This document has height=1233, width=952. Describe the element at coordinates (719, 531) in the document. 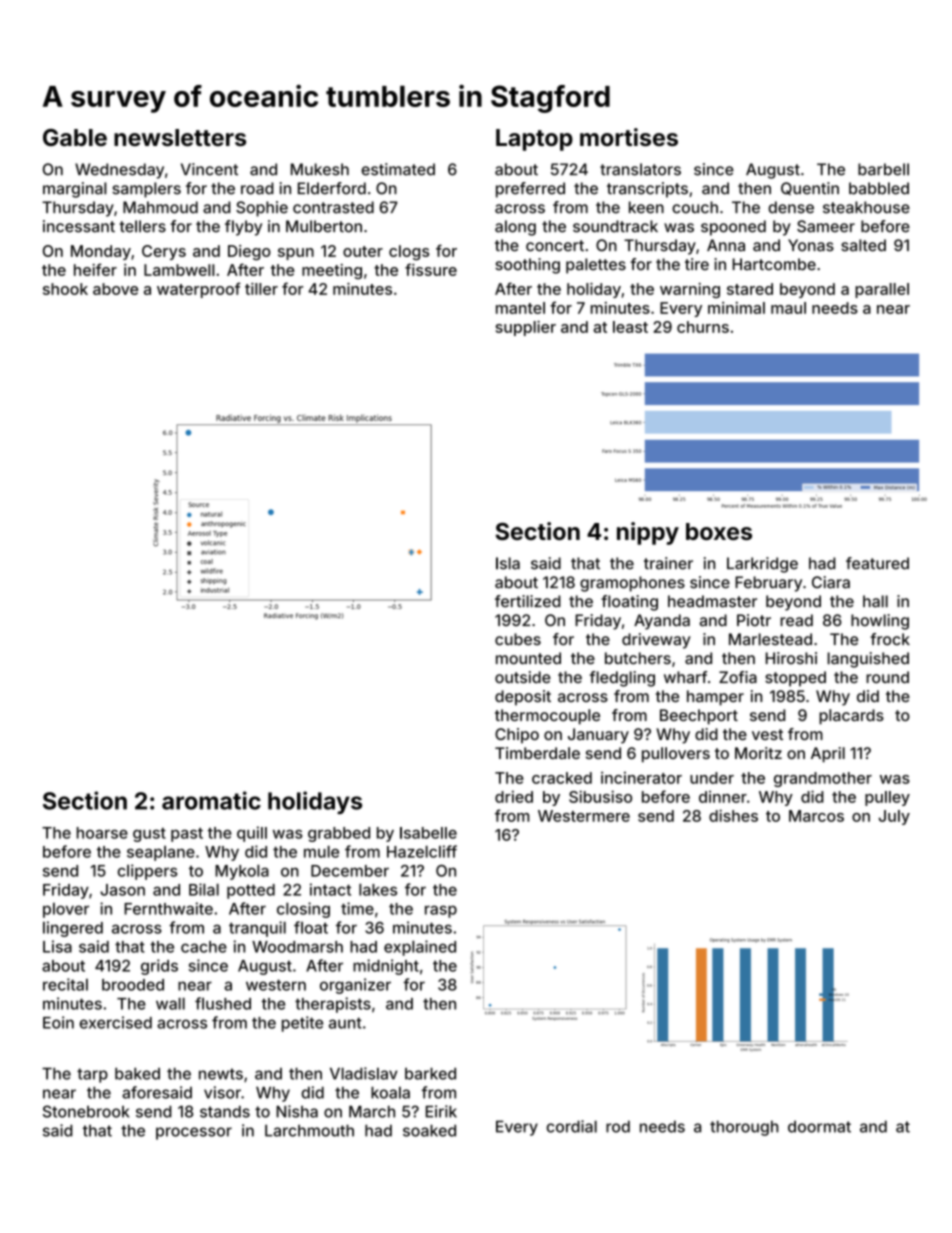

I see `boxes` at that location.
